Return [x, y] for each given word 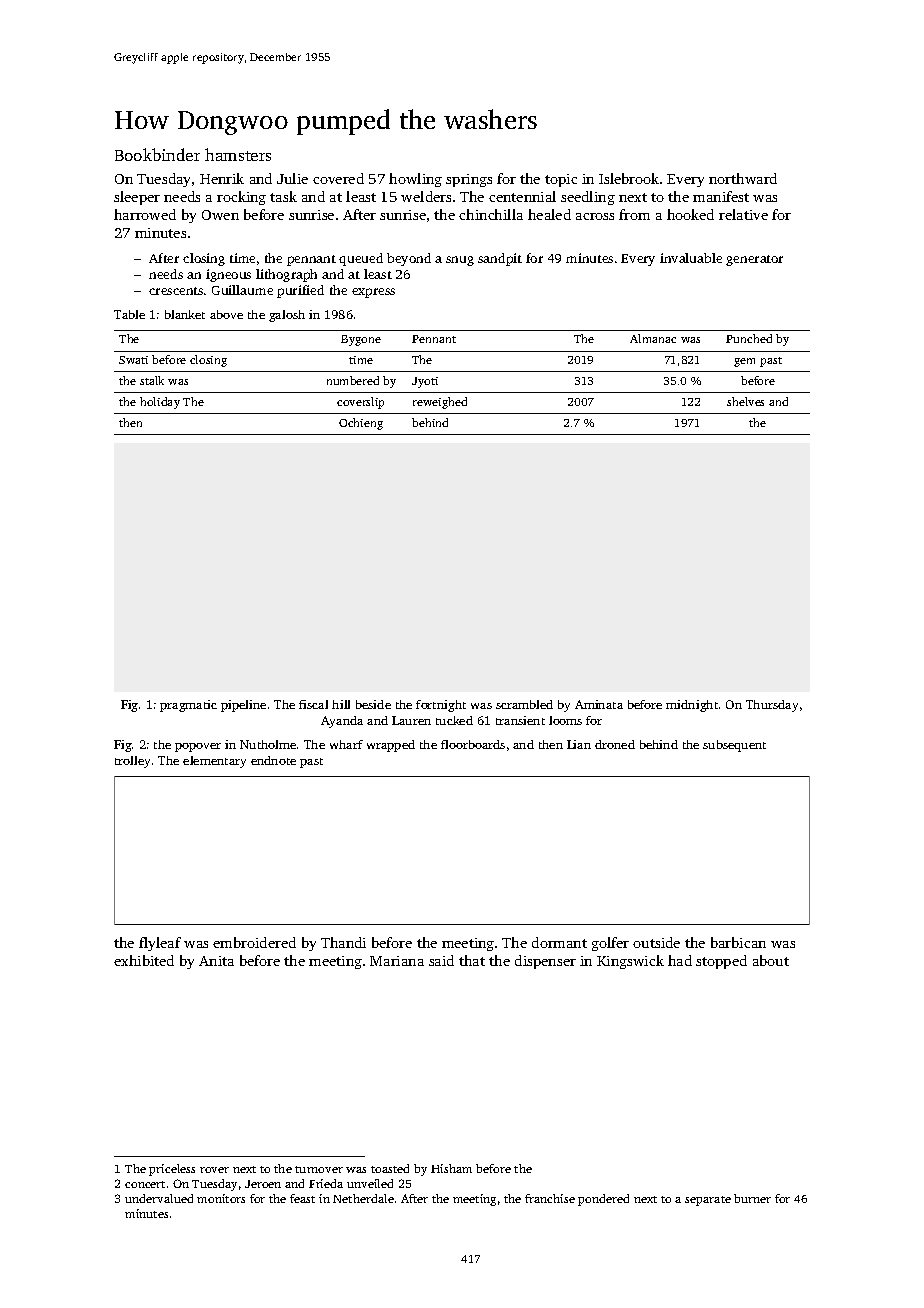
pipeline [243, 706]
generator [754, 260]
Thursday [772, 706]
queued [361, 259]
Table [129, 314]
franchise [550, 1198]
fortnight [441, 706]
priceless [172, 1170]
